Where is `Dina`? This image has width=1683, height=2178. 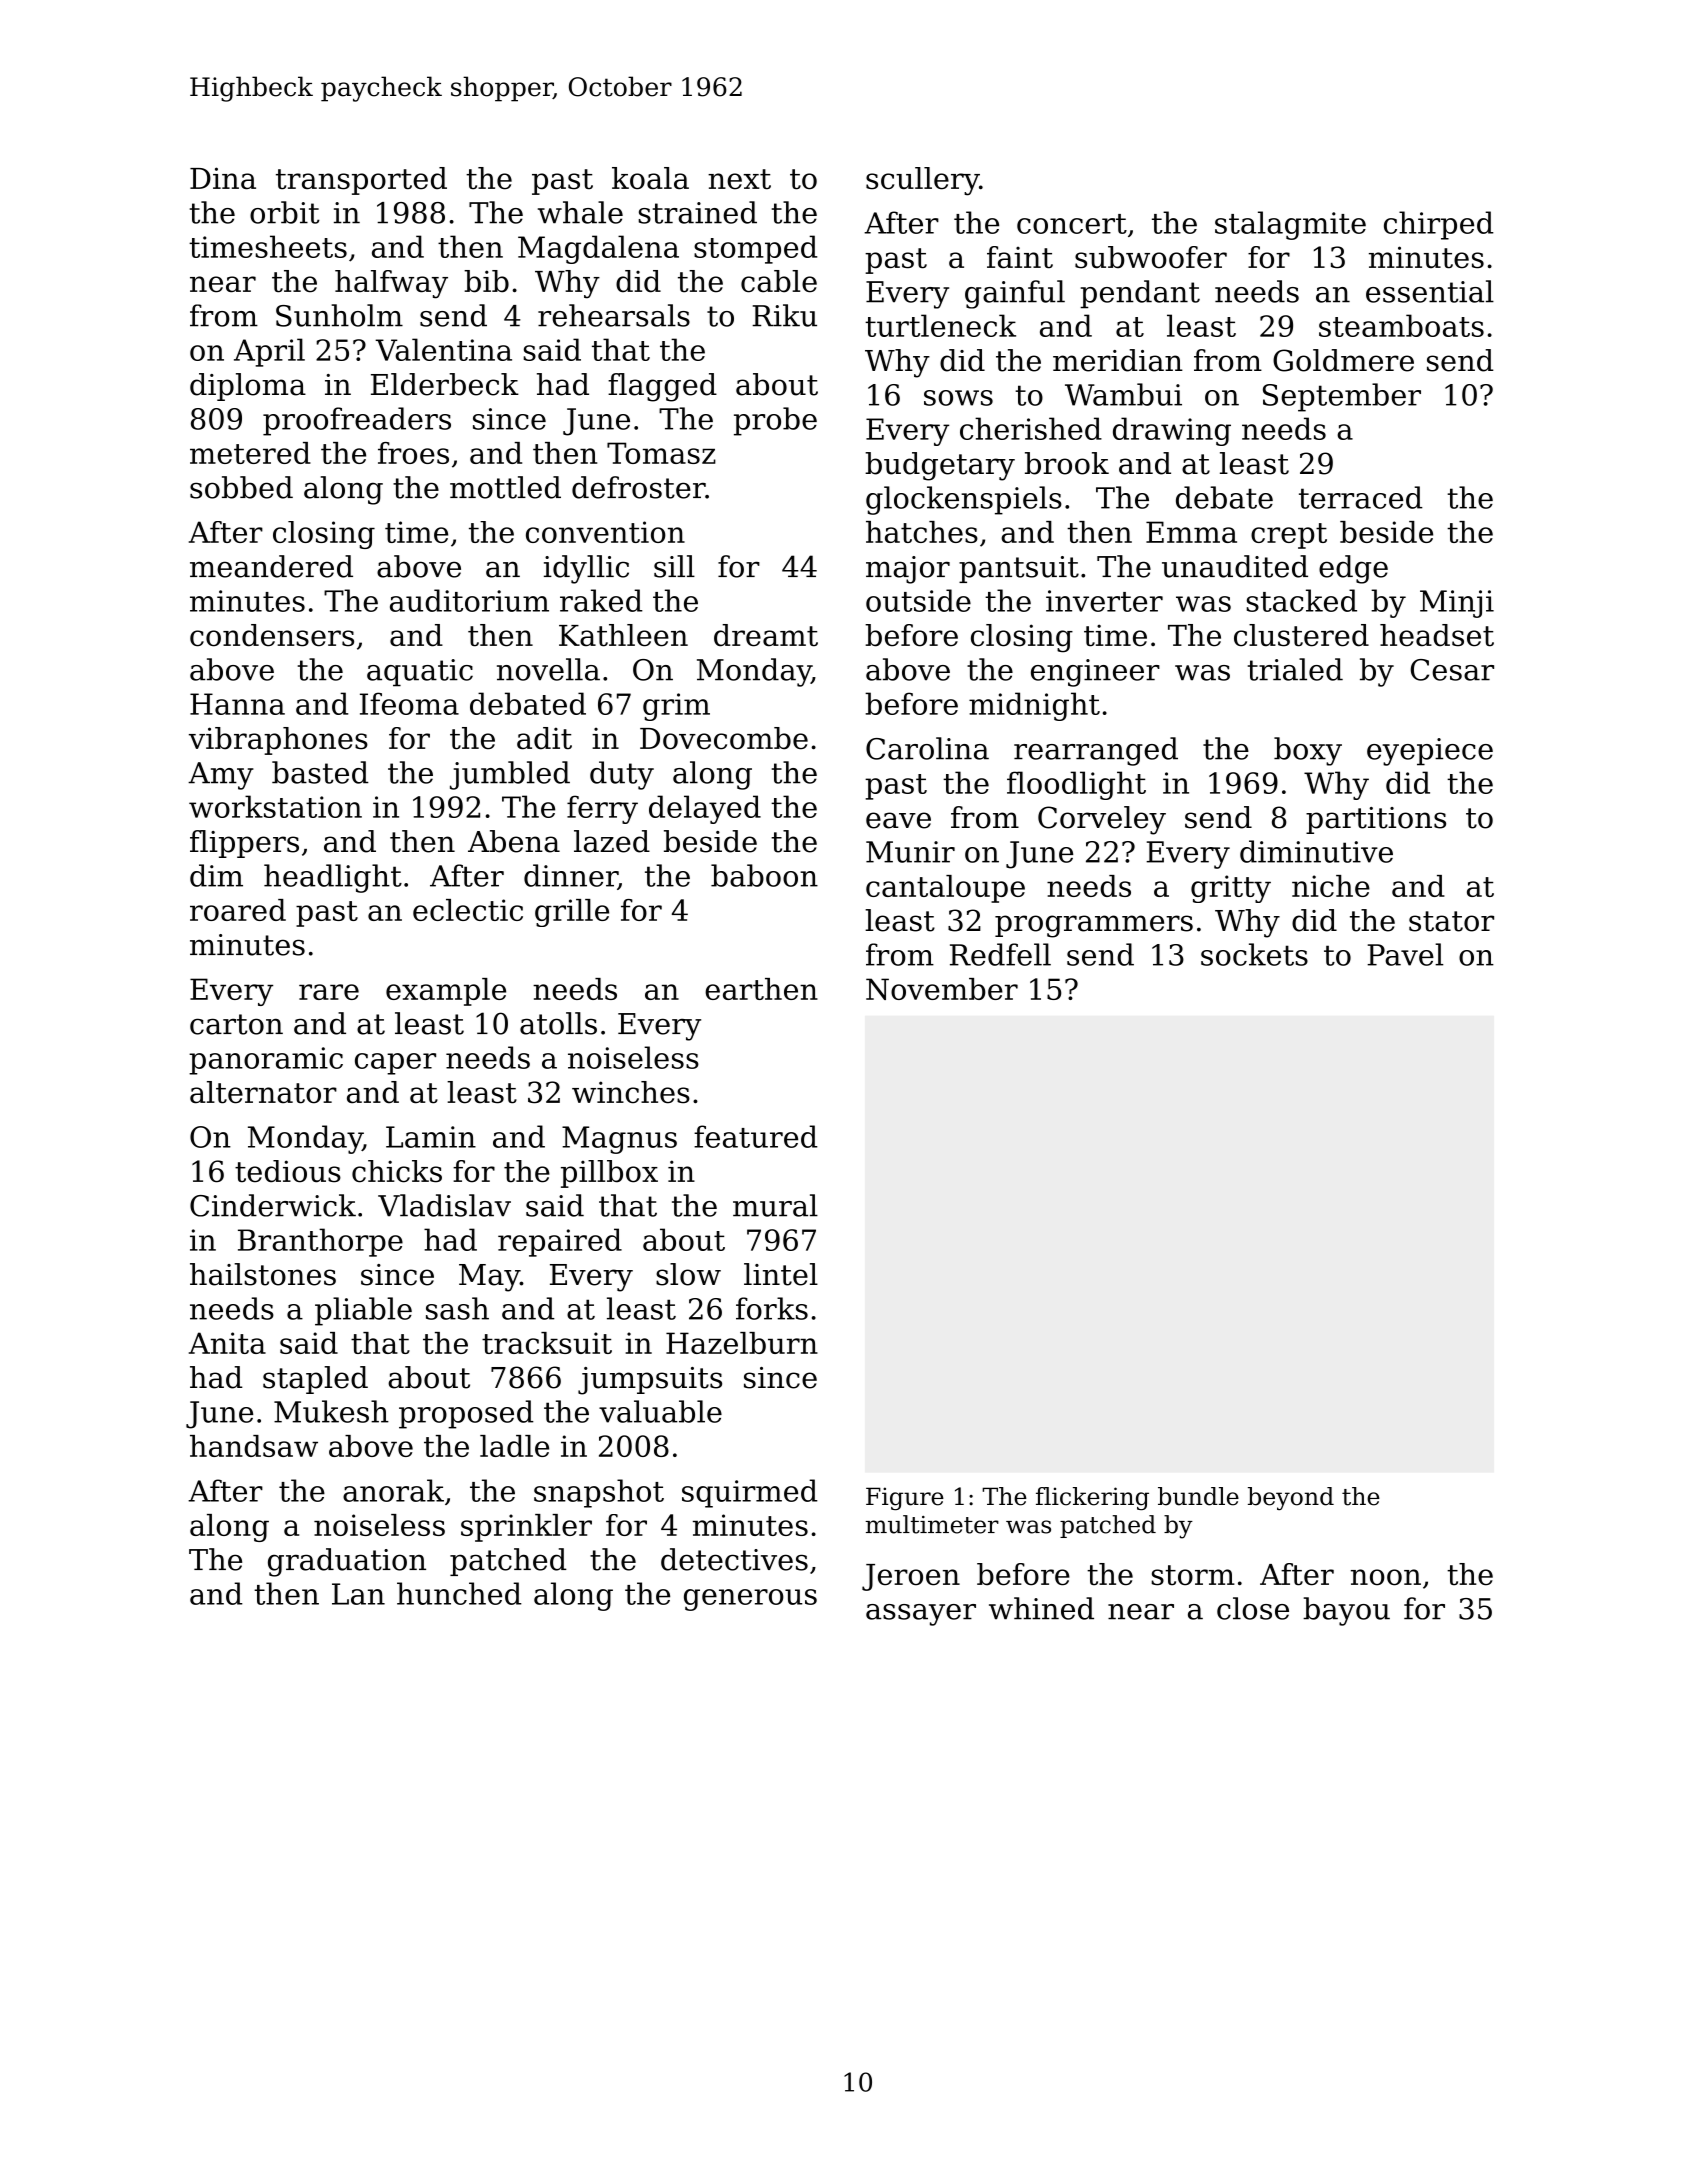
Dina is located at coordinates (223, 178).
